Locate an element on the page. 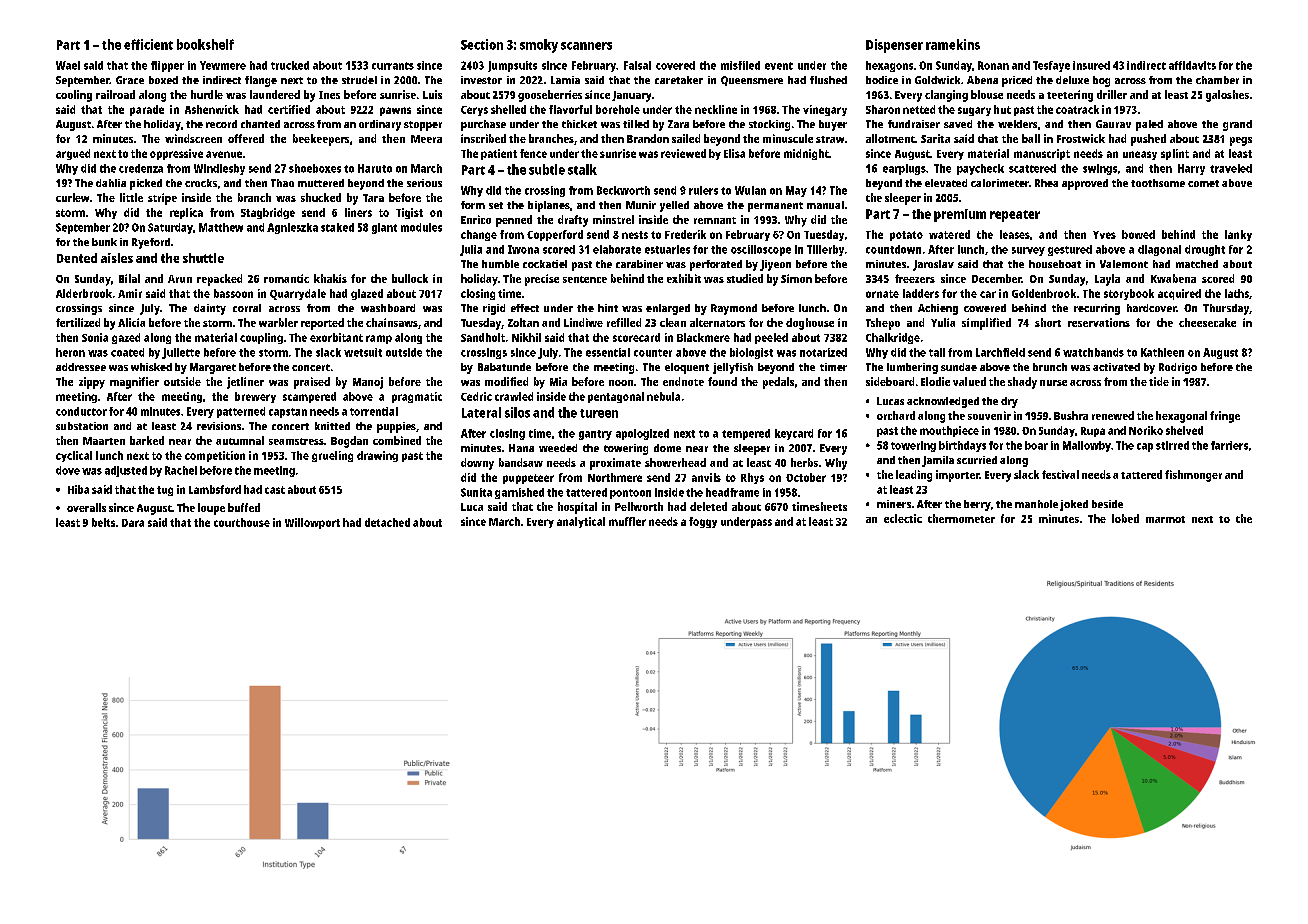 Image resolution: width=1308 pixels, height=924 pixels. ramekins is located at coordinates (953, 44).
